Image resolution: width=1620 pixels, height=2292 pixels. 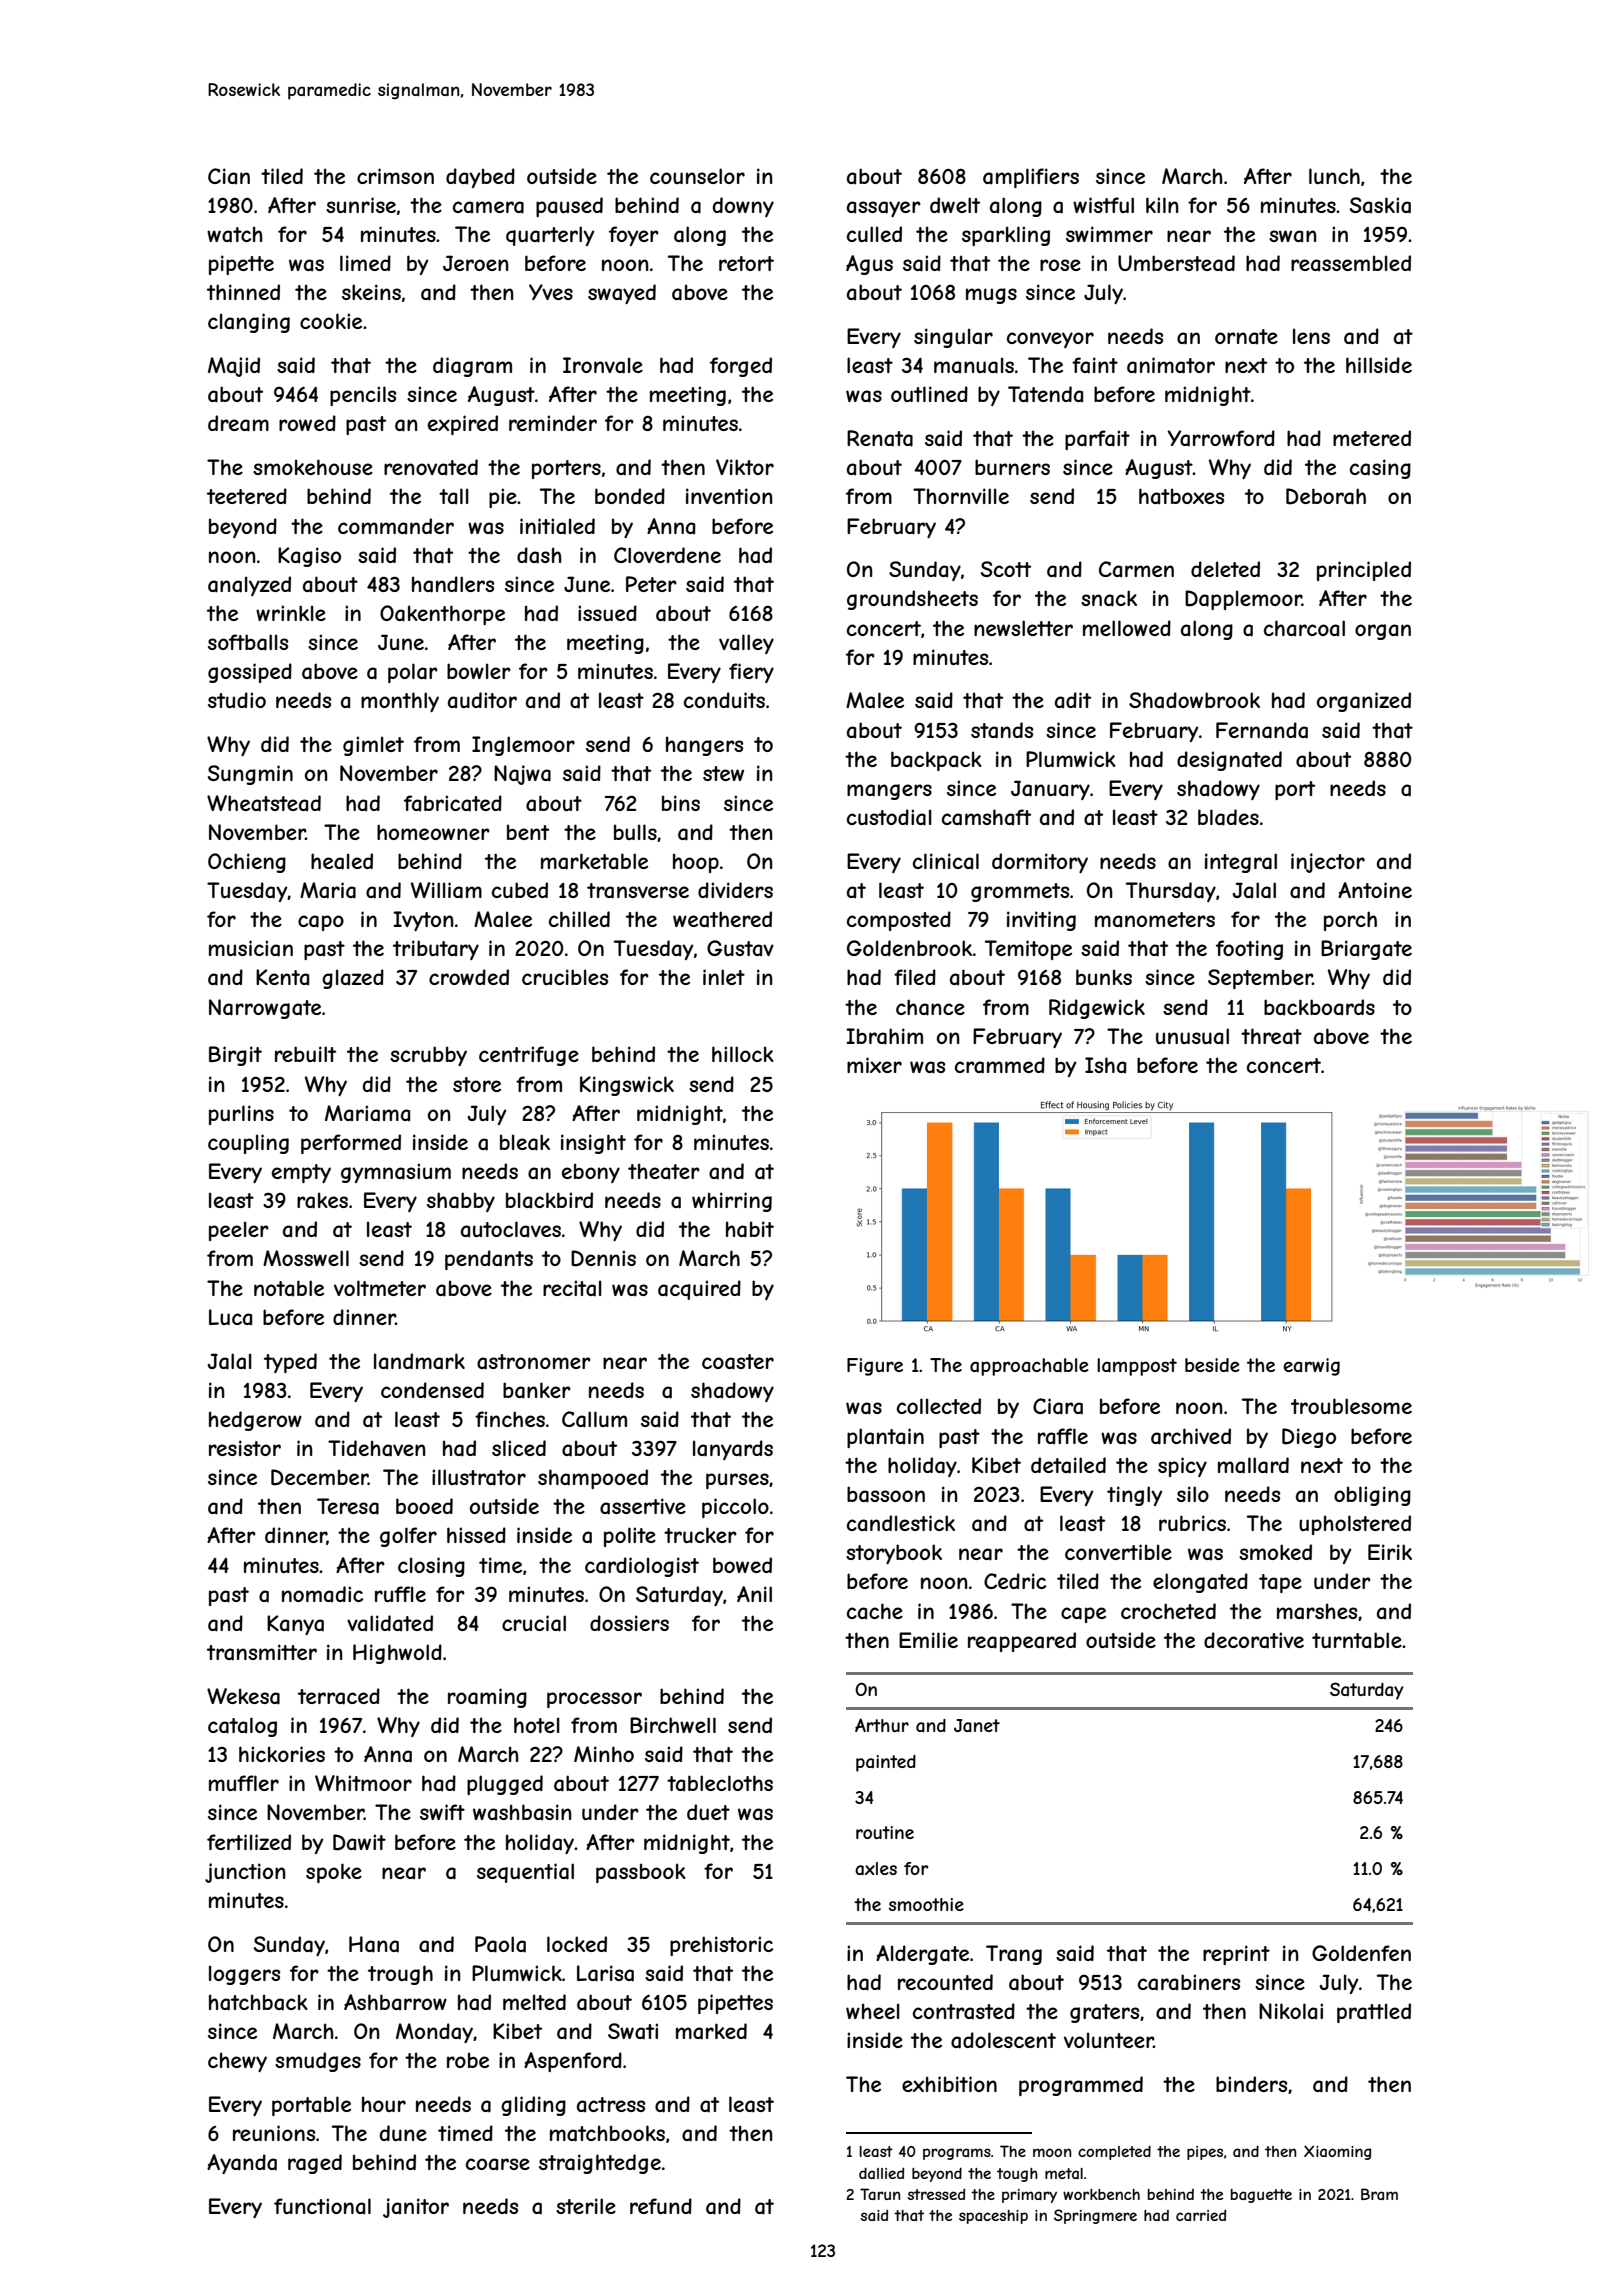 What do you see at coordinates (876, 1868) in the screenshot?
I see `axles` at bounding box center [876, 1868].
